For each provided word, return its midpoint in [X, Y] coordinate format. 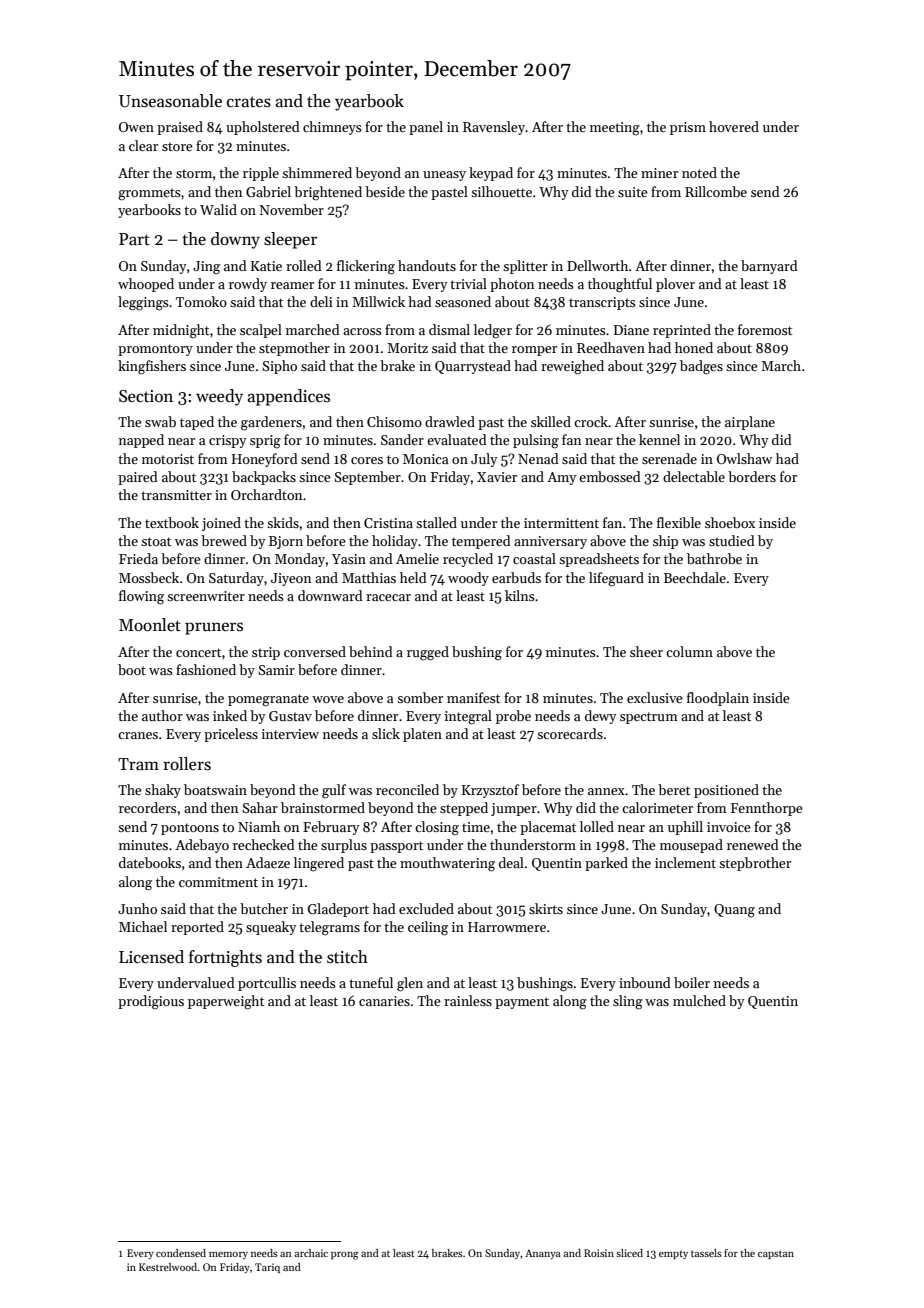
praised [180, 128]
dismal [449, 329]
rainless [468, 1000]
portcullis [267, 984]
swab [160, 421]
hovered [734, 126]
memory [228, 1255]
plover [675, 285]
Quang [734, 911]
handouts [427, 265]
